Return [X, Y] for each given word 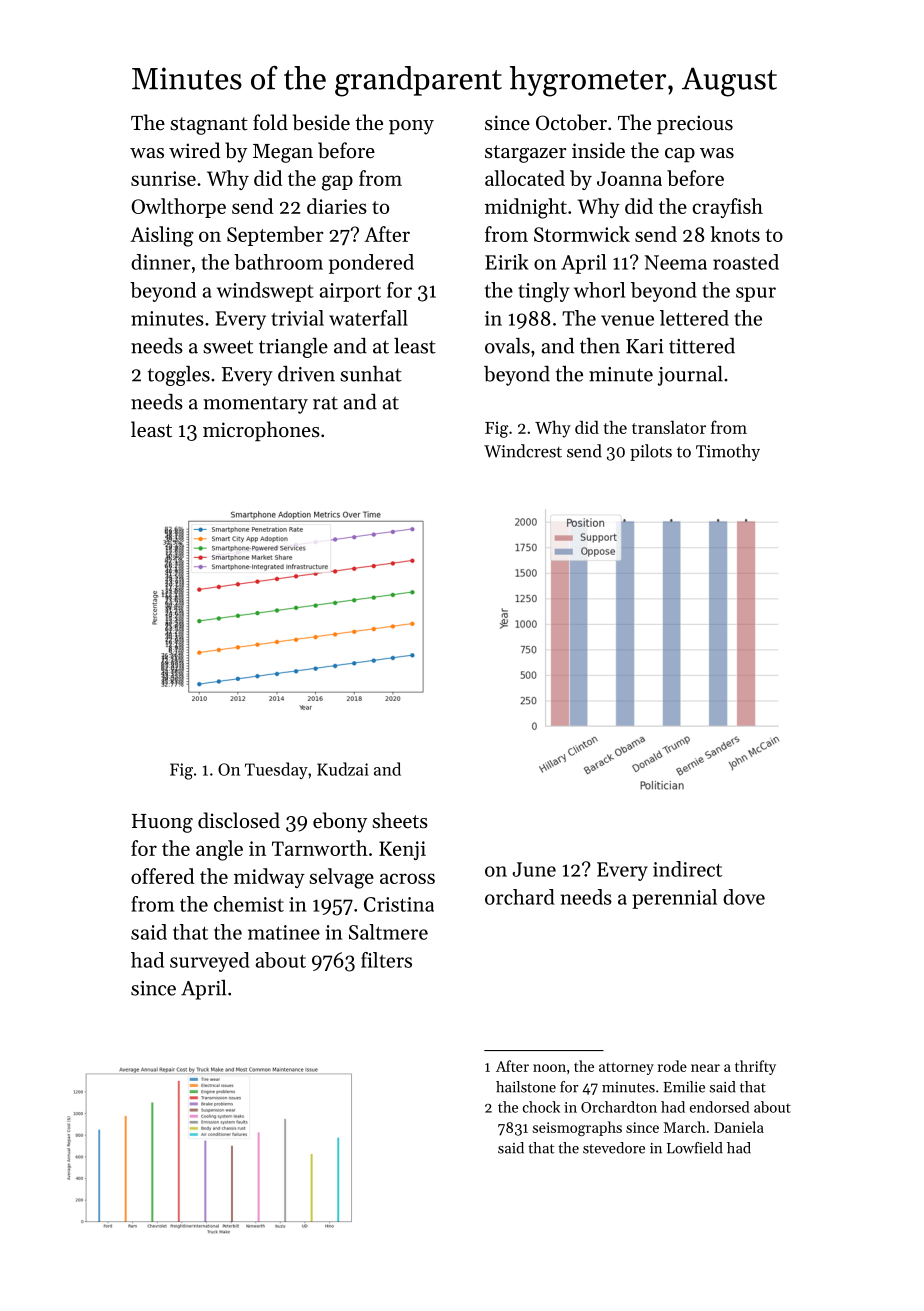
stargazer [526, 154]
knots [735, 234]
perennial [674, 899]
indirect [687, 869]
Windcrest [523, 451]
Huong [162, 823]
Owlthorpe [178, 208]
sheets [400, 820]
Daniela [739, 1127]
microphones [261, 431]
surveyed [210, 962]
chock [541, 1107]
